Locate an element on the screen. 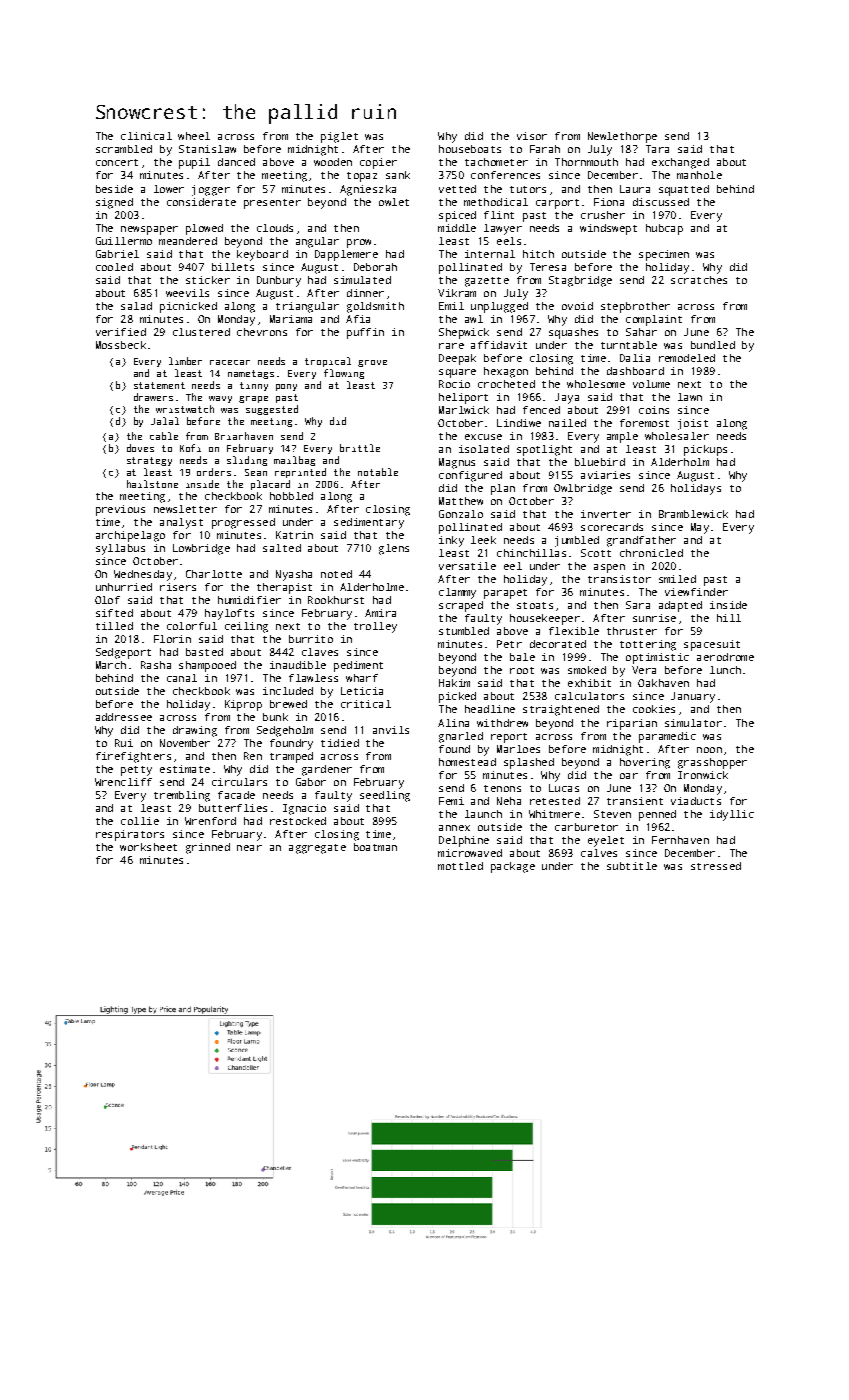 Image resolution: width=849 pixels, height=1400 pixels. wheel is located at coordinates (194, 136).
